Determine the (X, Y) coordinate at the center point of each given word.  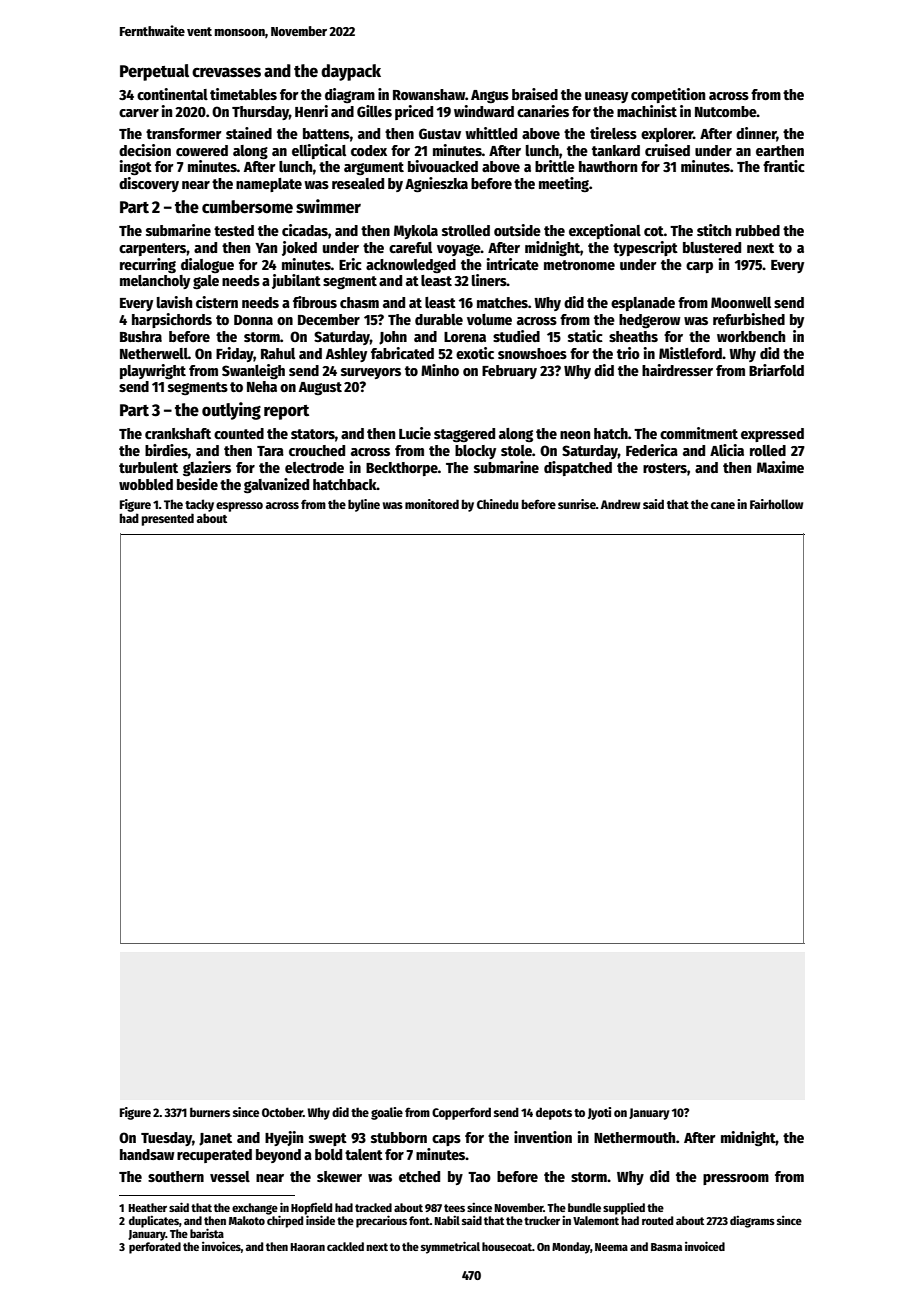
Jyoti (599, 1113)
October (282, 1112)
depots (554, 1113)
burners (210, 1112)
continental (172, 94)
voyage (459, 250)
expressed (772, 435)
